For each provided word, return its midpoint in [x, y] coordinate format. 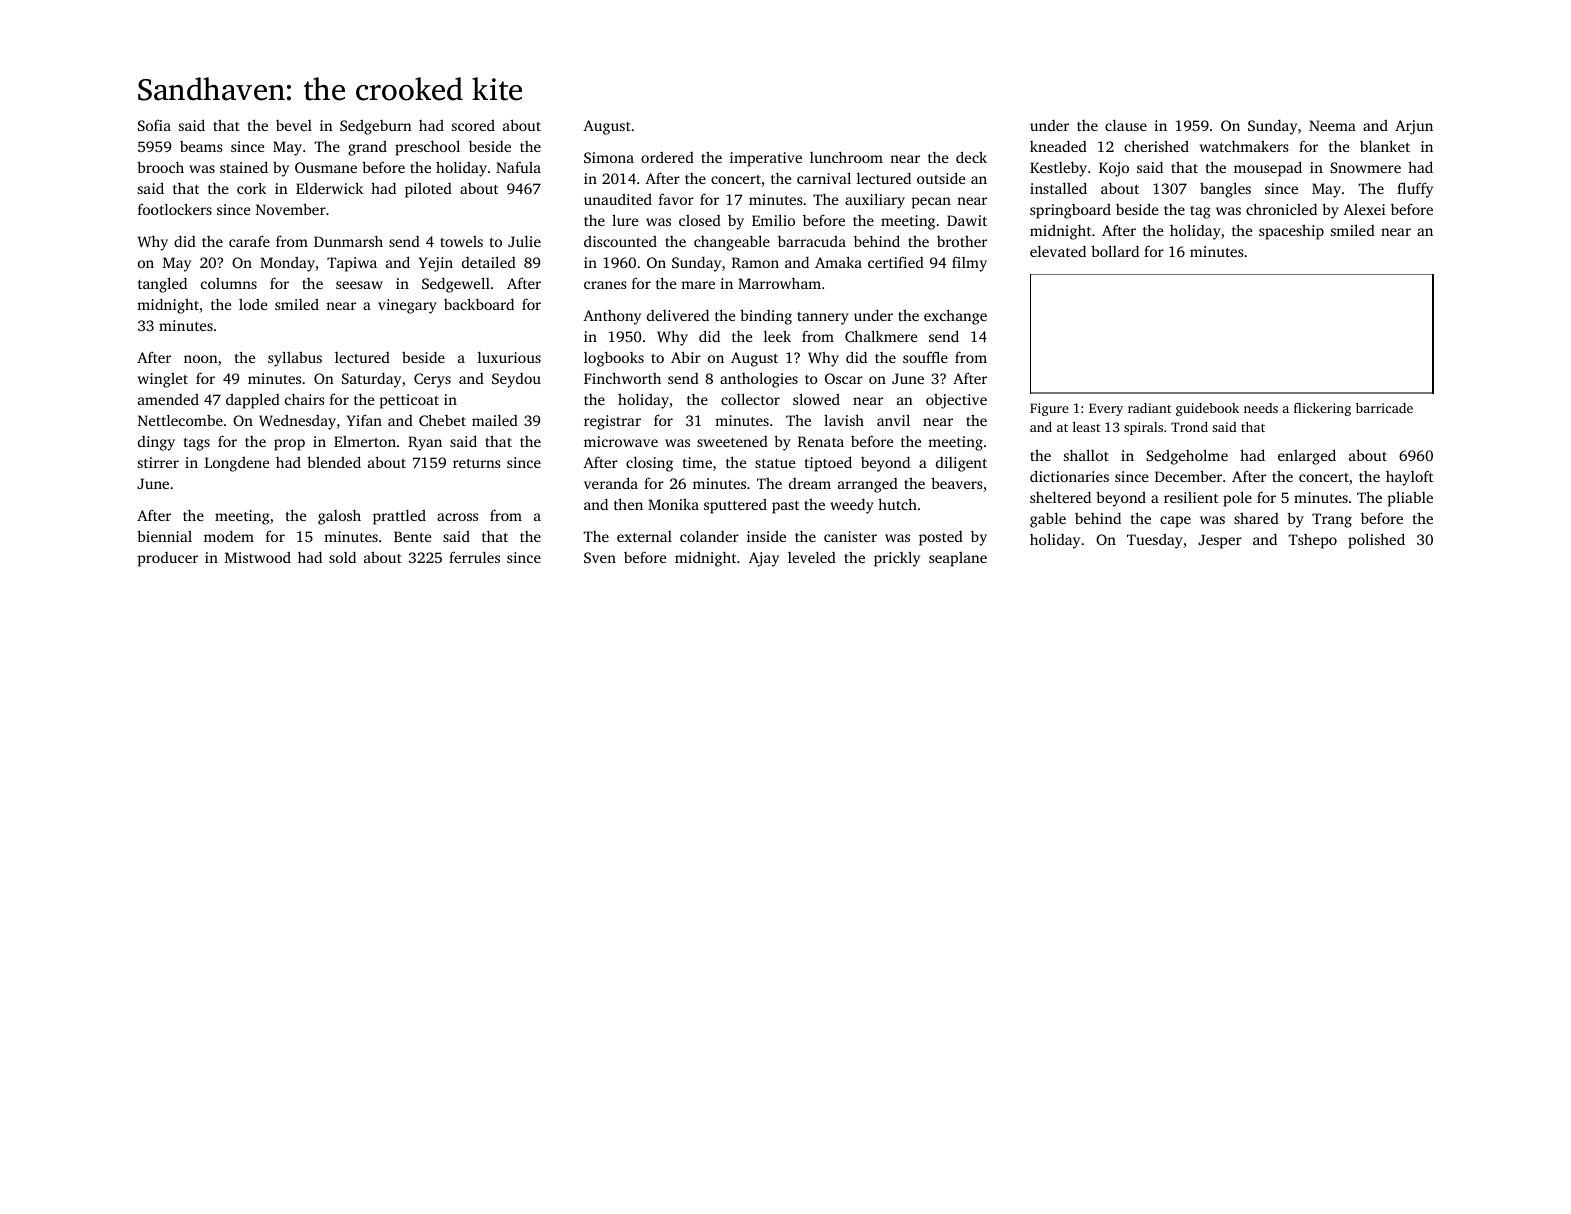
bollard [1115, 251]
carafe [249, 241]
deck [971, 157]
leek [777, 336]
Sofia [154, 125]
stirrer [158, 462]
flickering [1322, 409]
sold [342, 557]
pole [1237, 499]
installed [1058, 188]
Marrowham [779, 283]
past [785, 507]
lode [253, 304]
